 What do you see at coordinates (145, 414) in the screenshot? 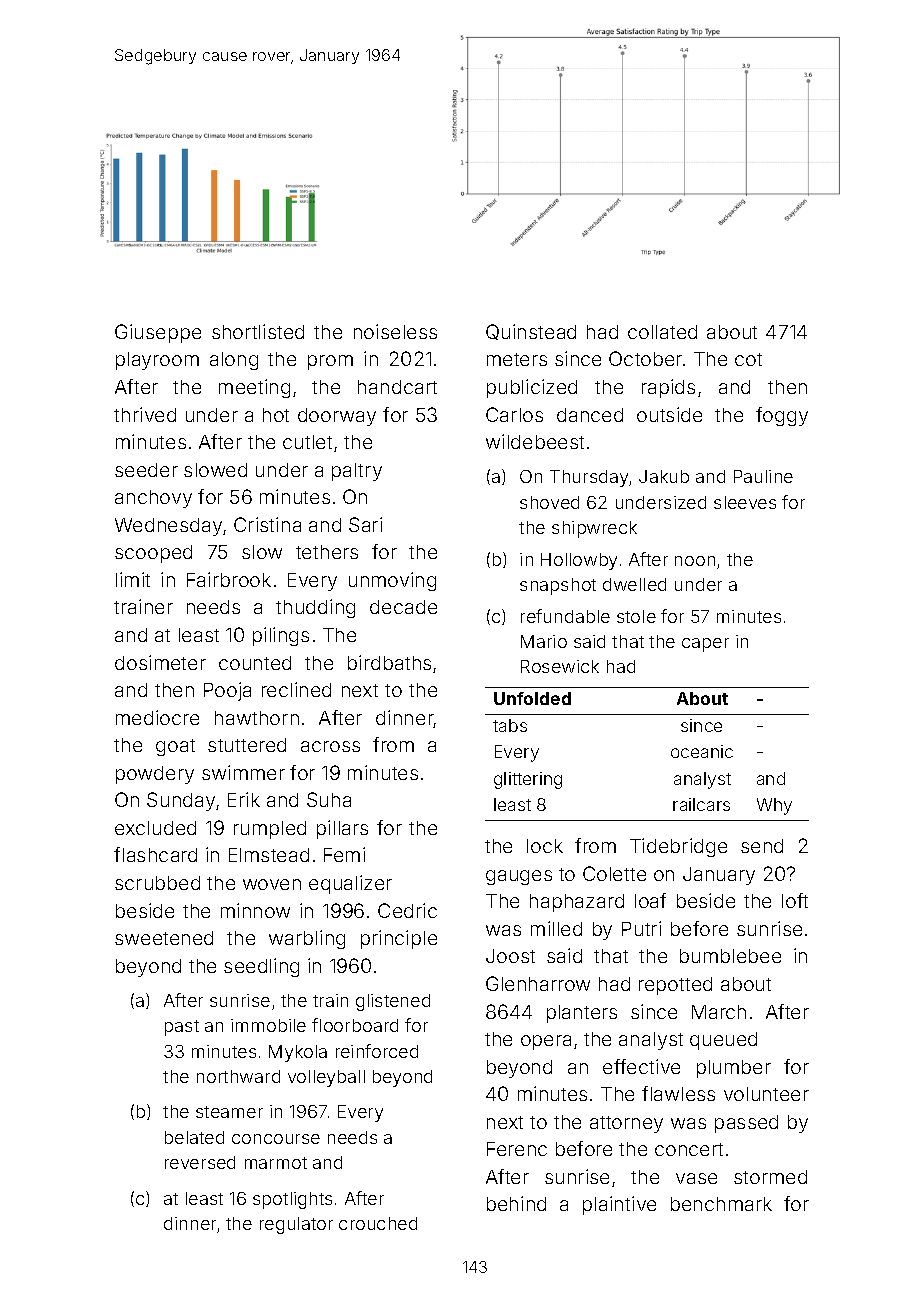
I see `thrived` at bounding box center [145, 414].
